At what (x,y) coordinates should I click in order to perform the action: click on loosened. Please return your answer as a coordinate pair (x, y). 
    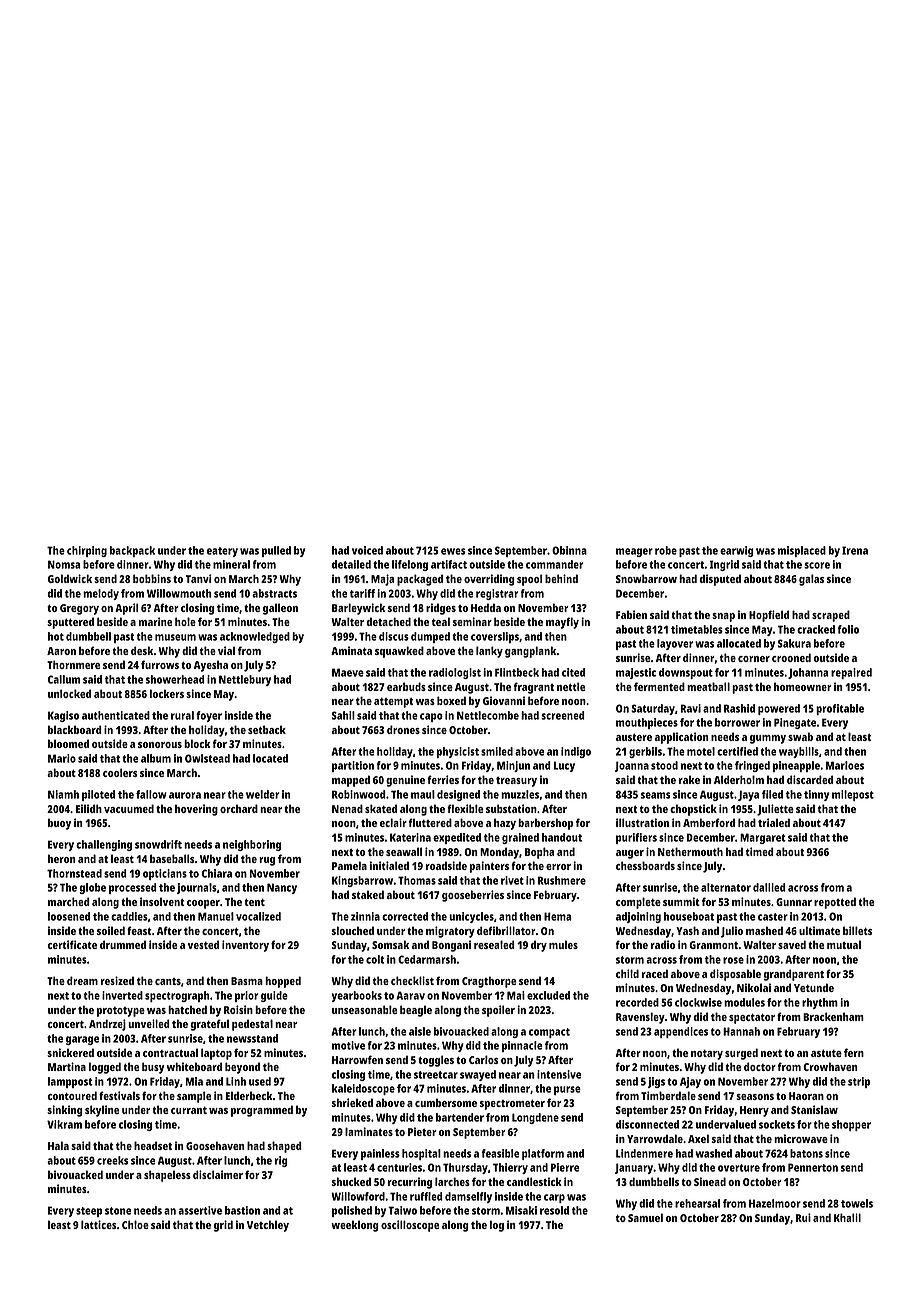
    Looking at the image, I should click on (69, 916).
